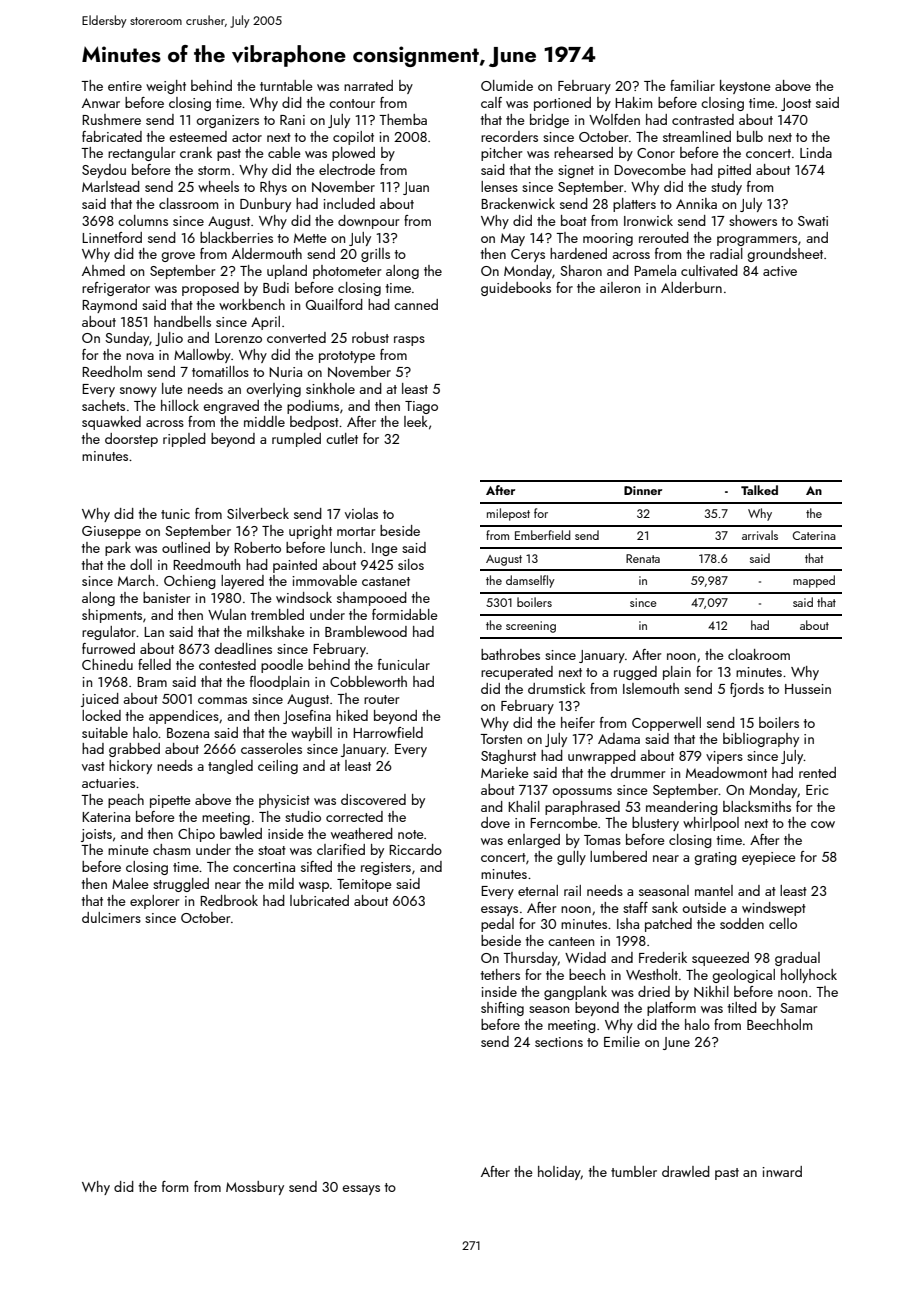  What do you see at coordinates (697, 136) in the screenshot?
I see `streamlined` at bounding box center [697, 136].
